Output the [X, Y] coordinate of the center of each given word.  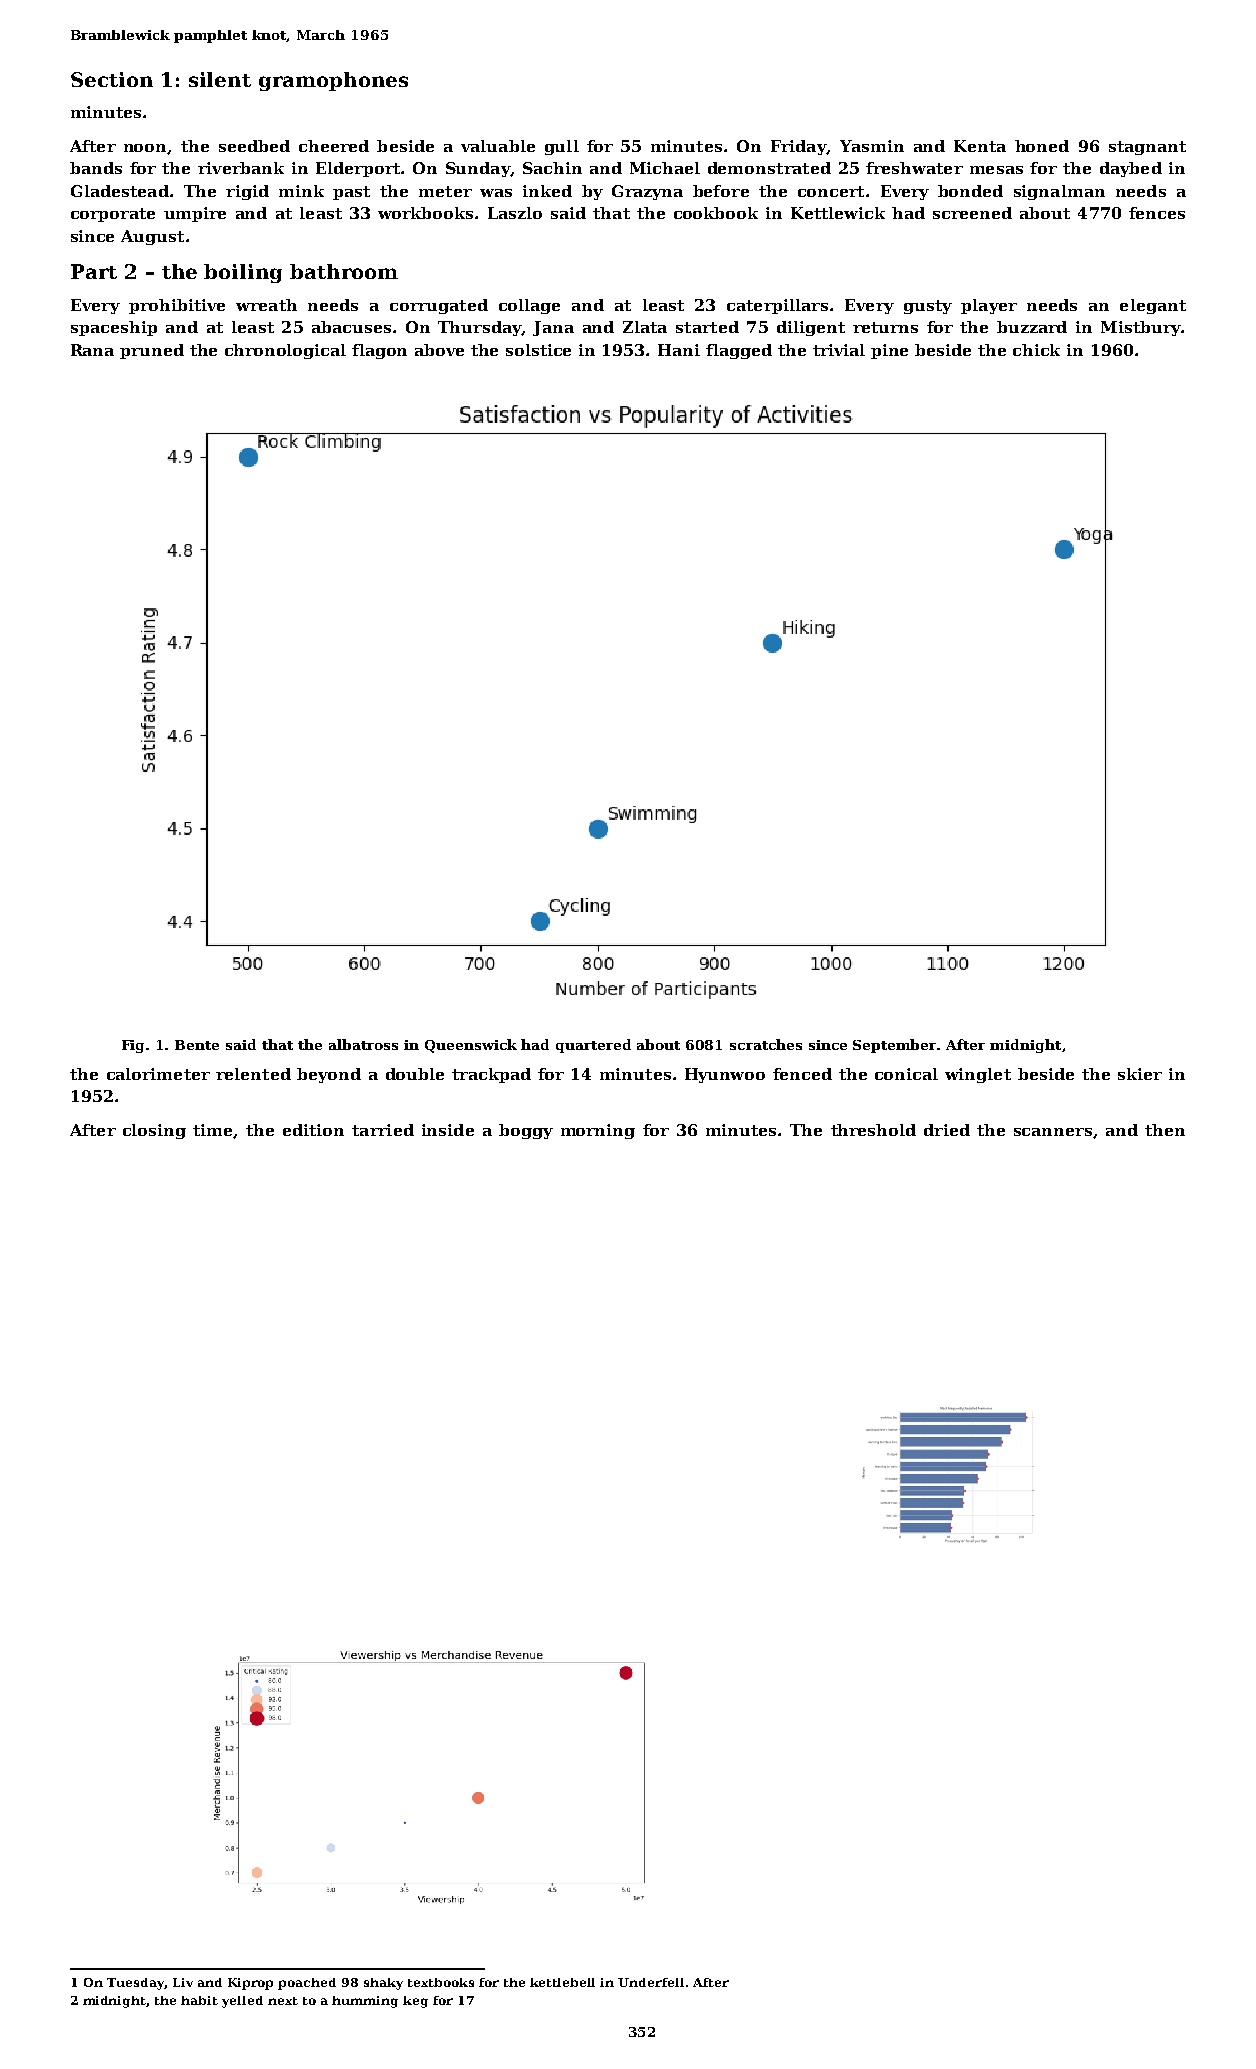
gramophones [333, 81]
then [1165, 1130]
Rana [92, 350]
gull [562, 147]
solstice [538, 350]
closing [154, 1131]
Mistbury [1141, 328]
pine [889, 351]
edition [313, 1130]
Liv [183, 1982]
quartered [593, 1046]
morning [598, 1131]
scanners [1053, 1132]
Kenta [980, 146]
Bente [197, 1045]
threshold [873, 1130]
